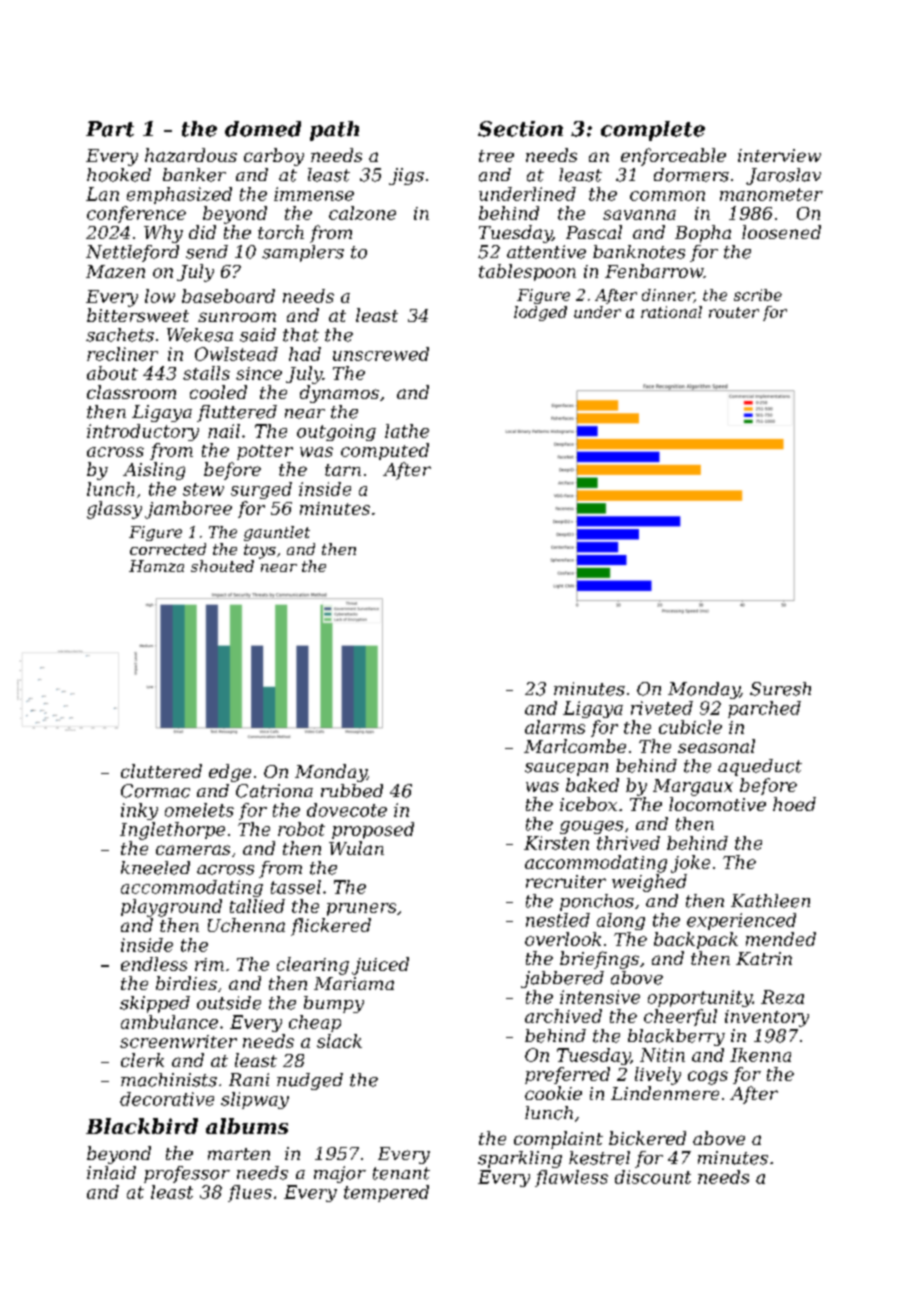 The height and width of the screenshot is (1316, 908). I want to click on loosened, so click(781, 232).
